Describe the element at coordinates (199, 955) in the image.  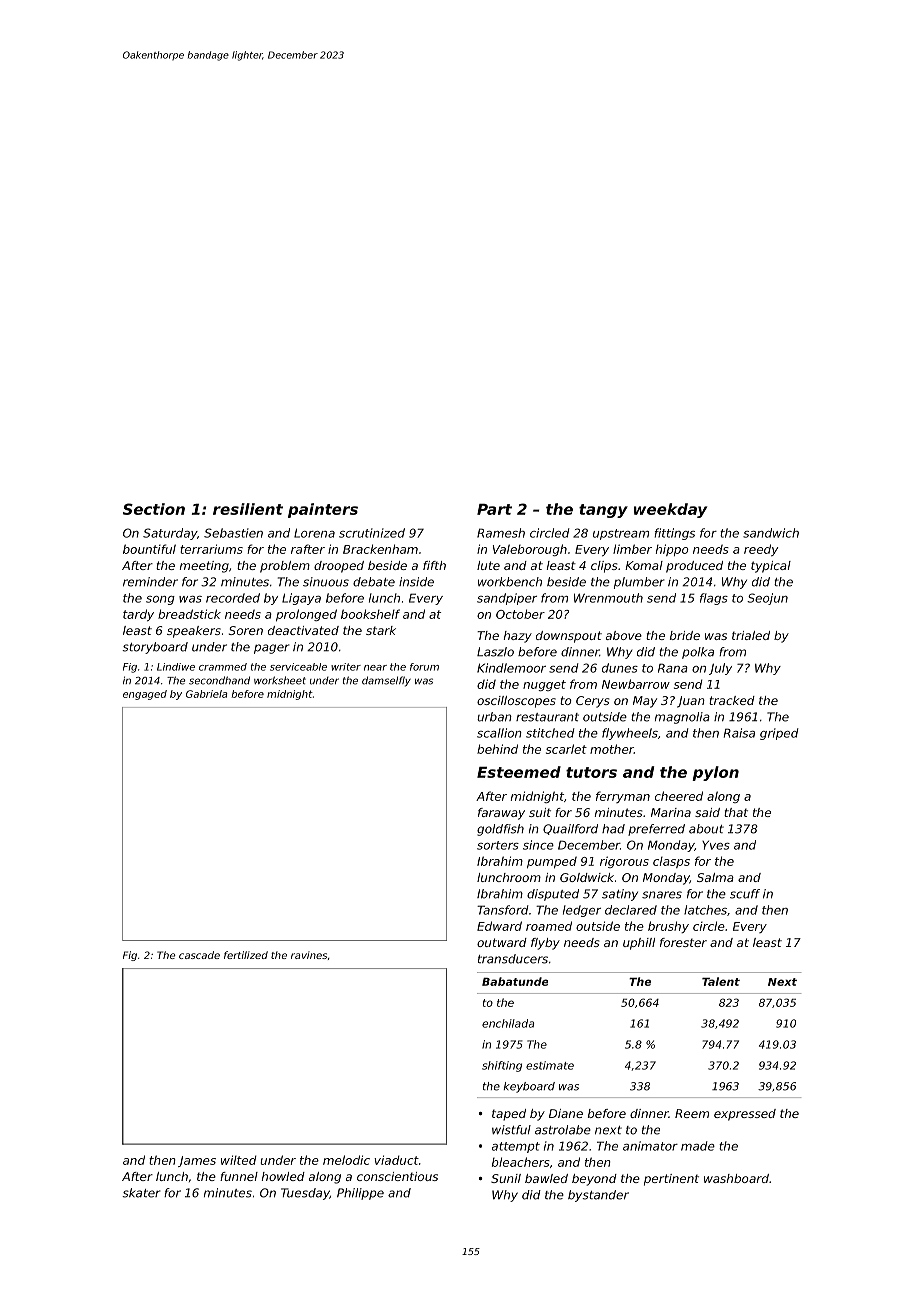
I see `cascade` at that location.
